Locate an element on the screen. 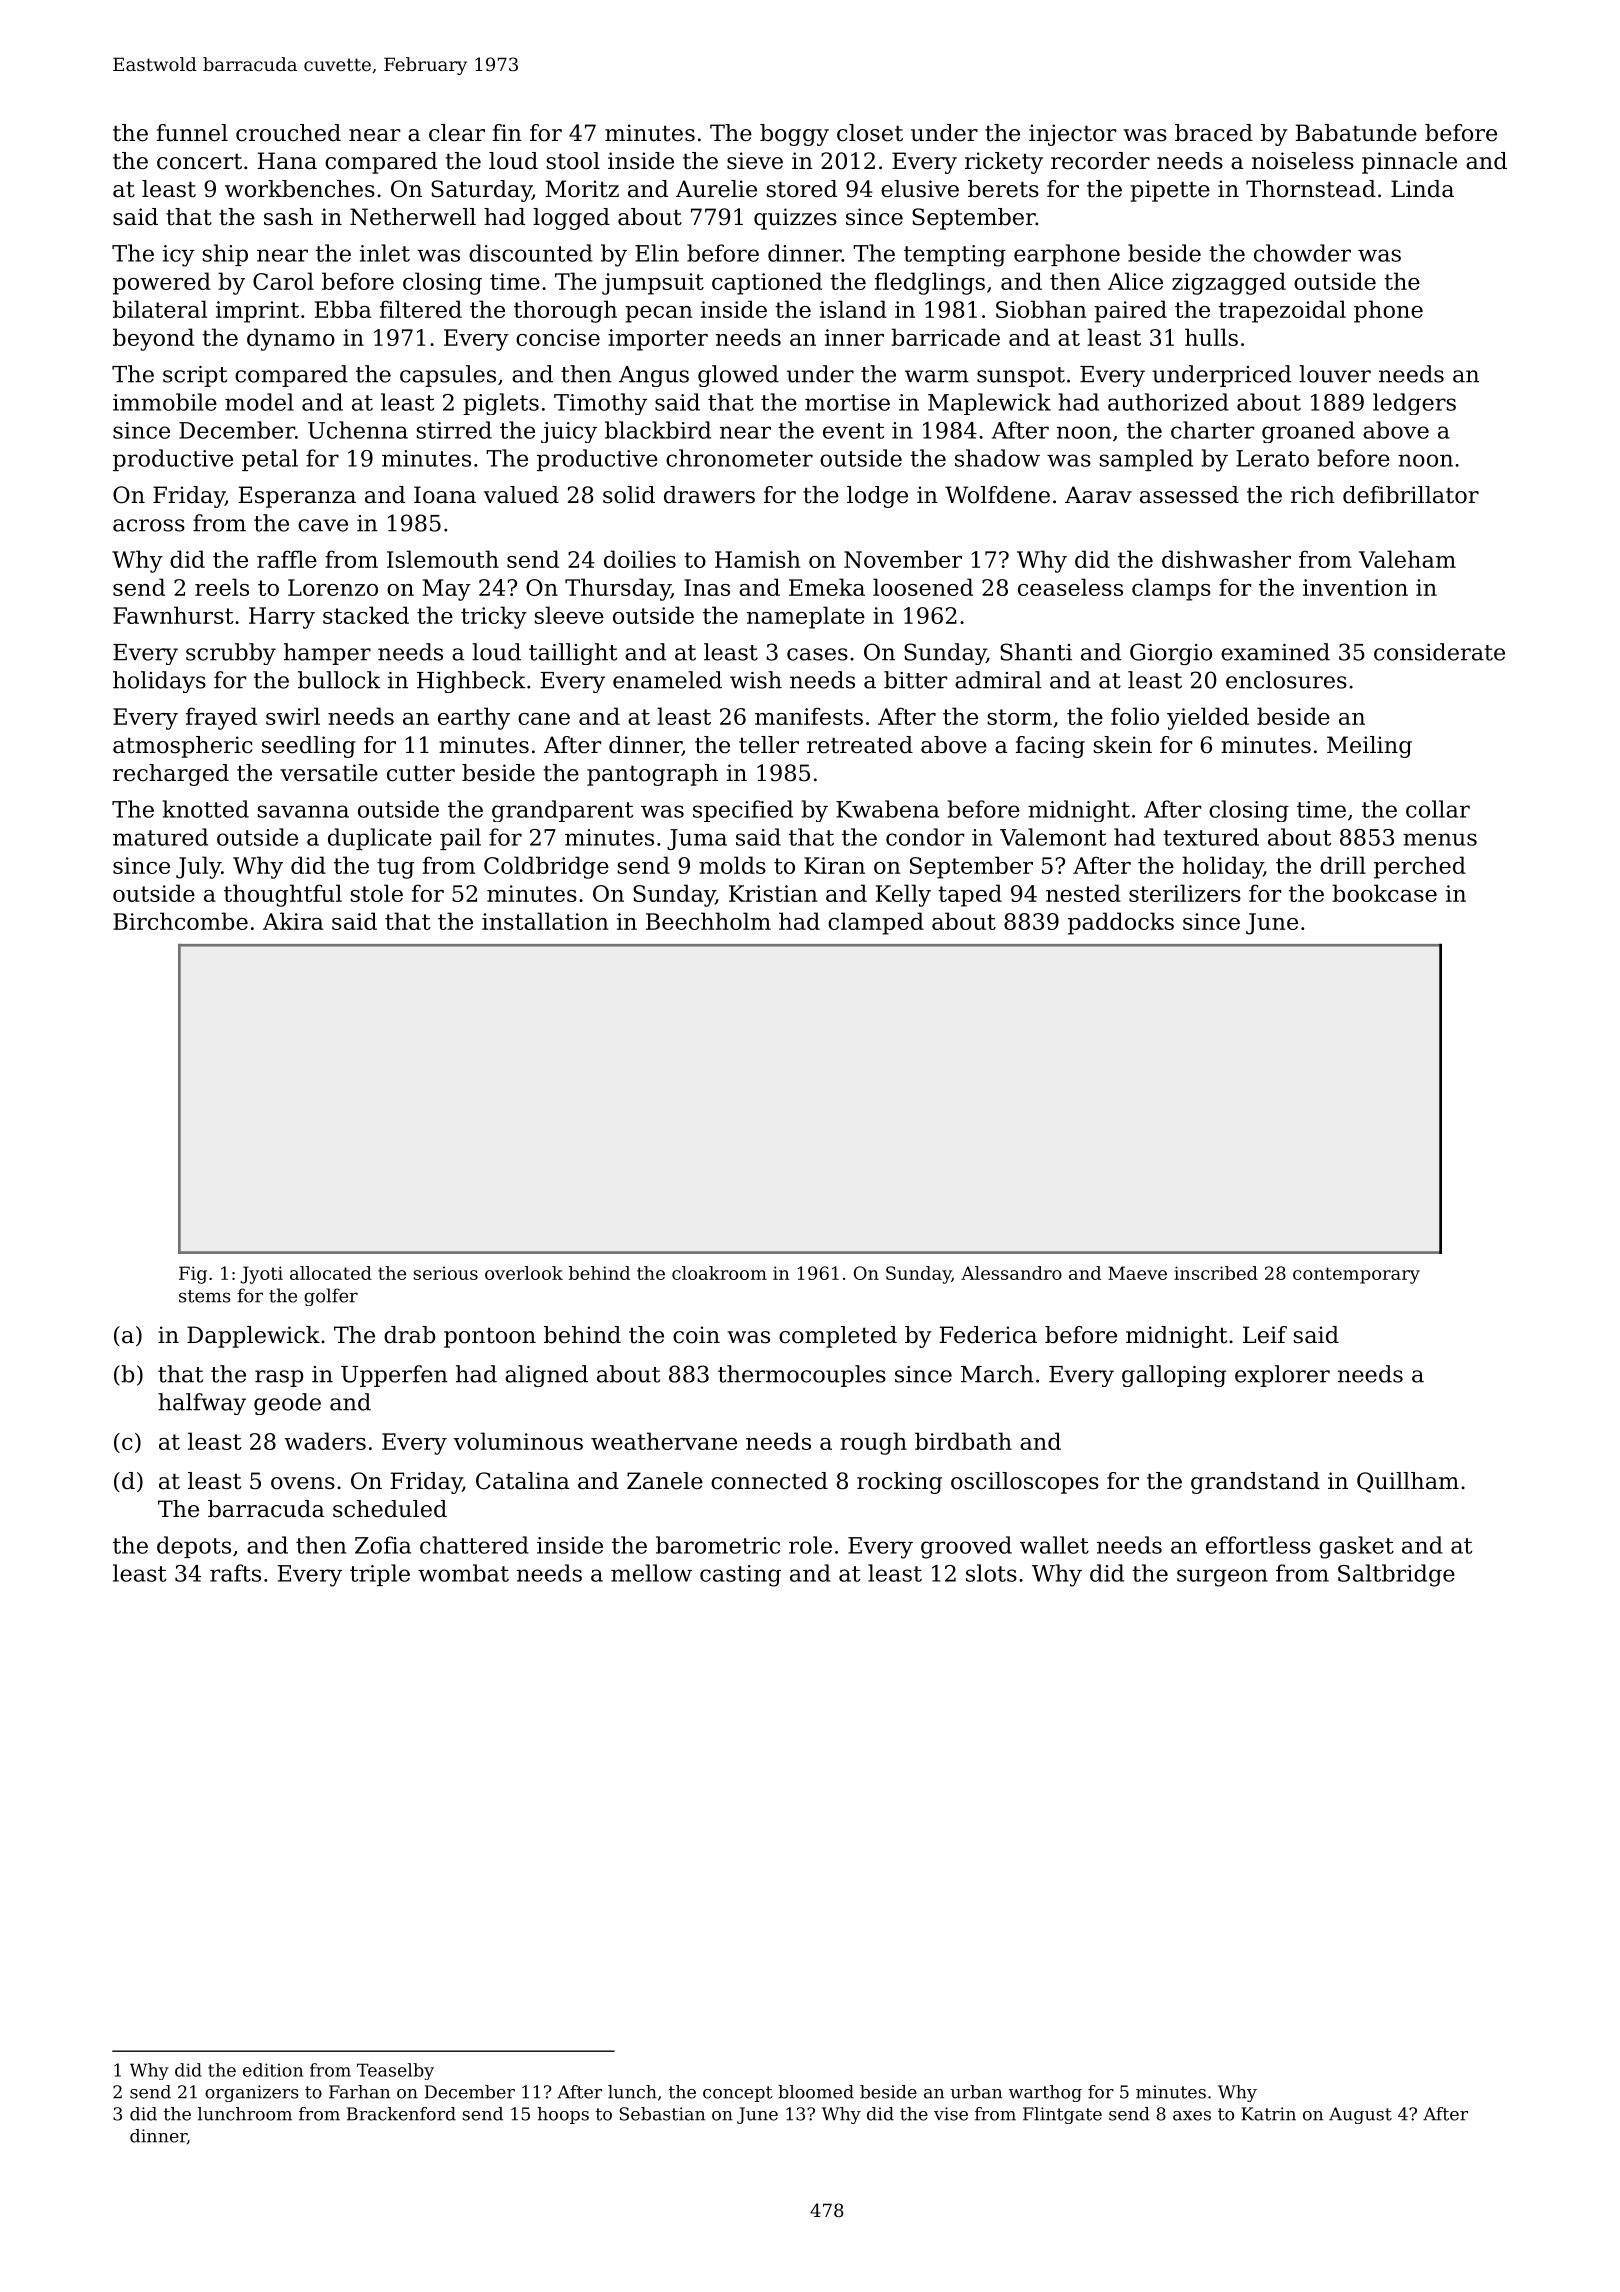 The height and width of the screenshot is (2292, 1620). waders is located at coordinates (325, 1441).
